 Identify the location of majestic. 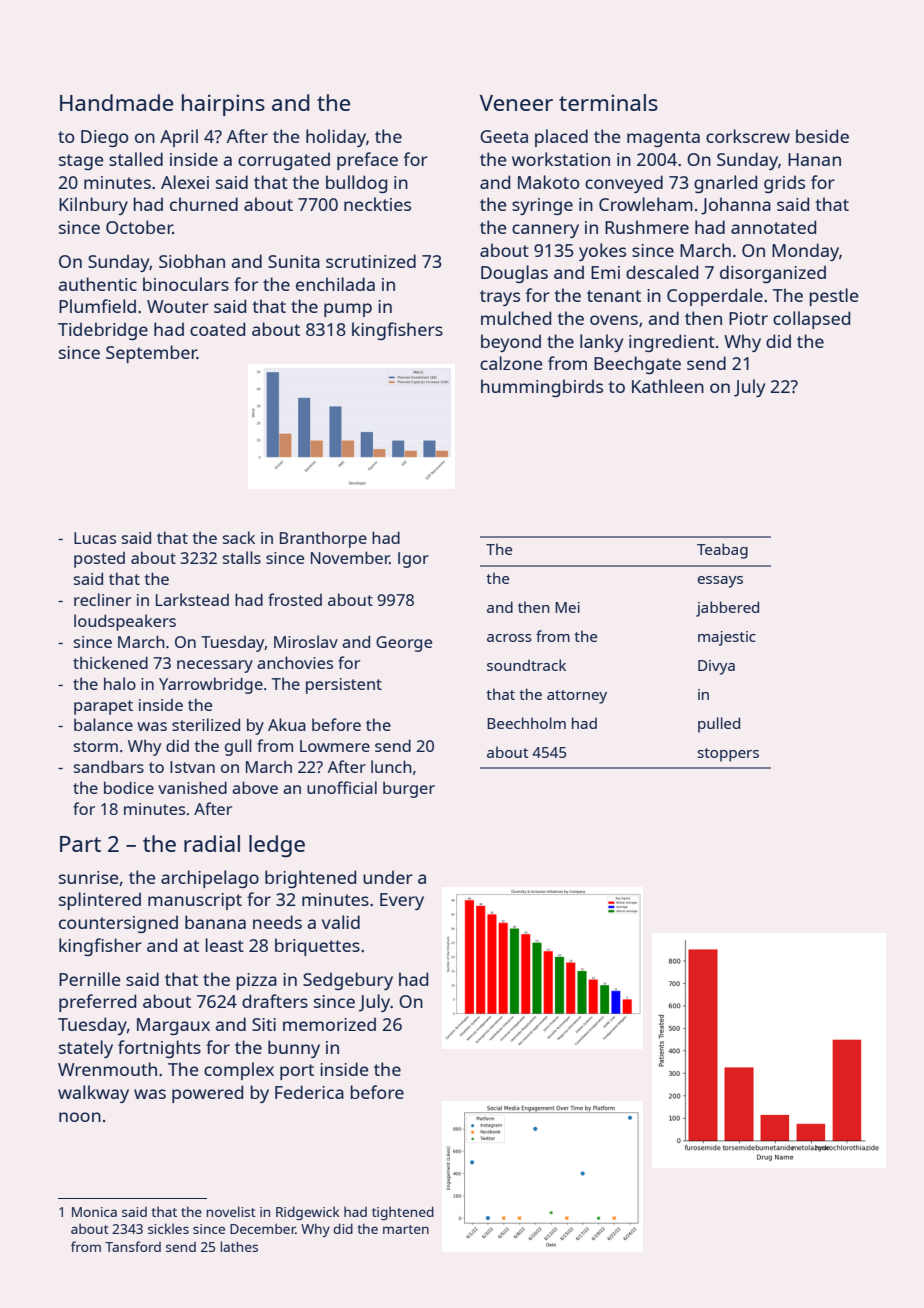
(727, 638).
